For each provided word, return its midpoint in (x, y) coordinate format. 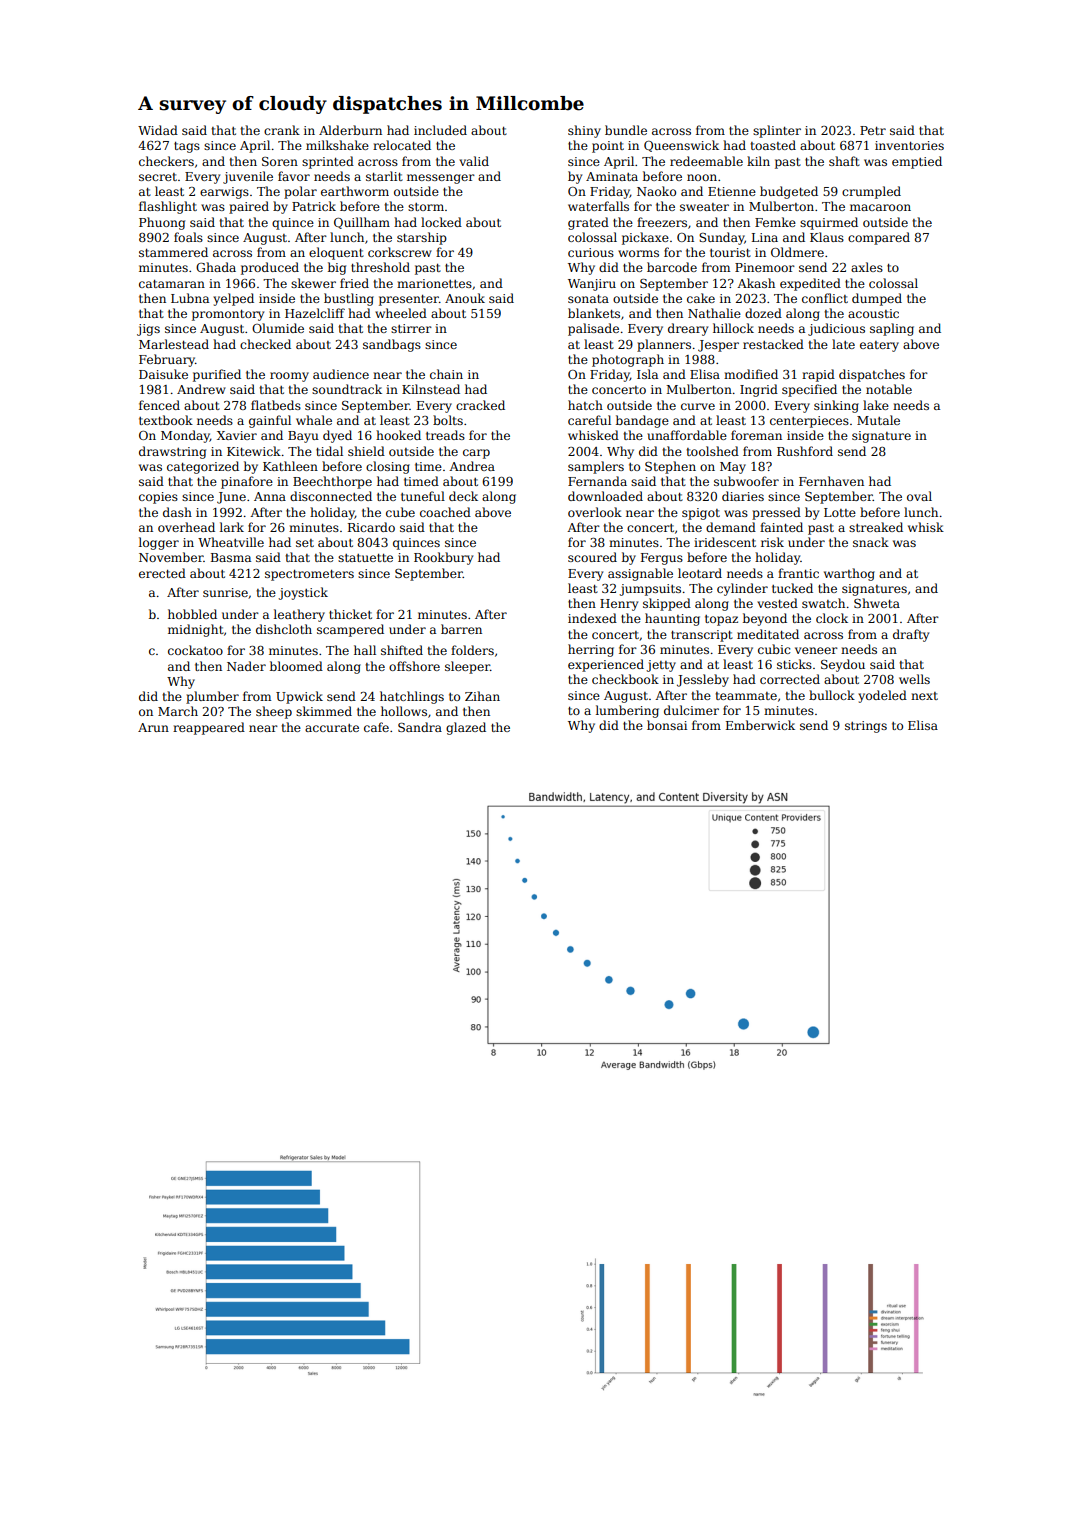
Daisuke (163, 374)
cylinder (742, 589)
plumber (212, 697)
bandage (642, 421)
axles (867, 267)
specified (809, 390)
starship (422, 238)
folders (472, 650)
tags (187, 147)
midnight (196, 630)
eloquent (336, 253)
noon (702, 177)
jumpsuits (650, 590)
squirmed (829, 223)
